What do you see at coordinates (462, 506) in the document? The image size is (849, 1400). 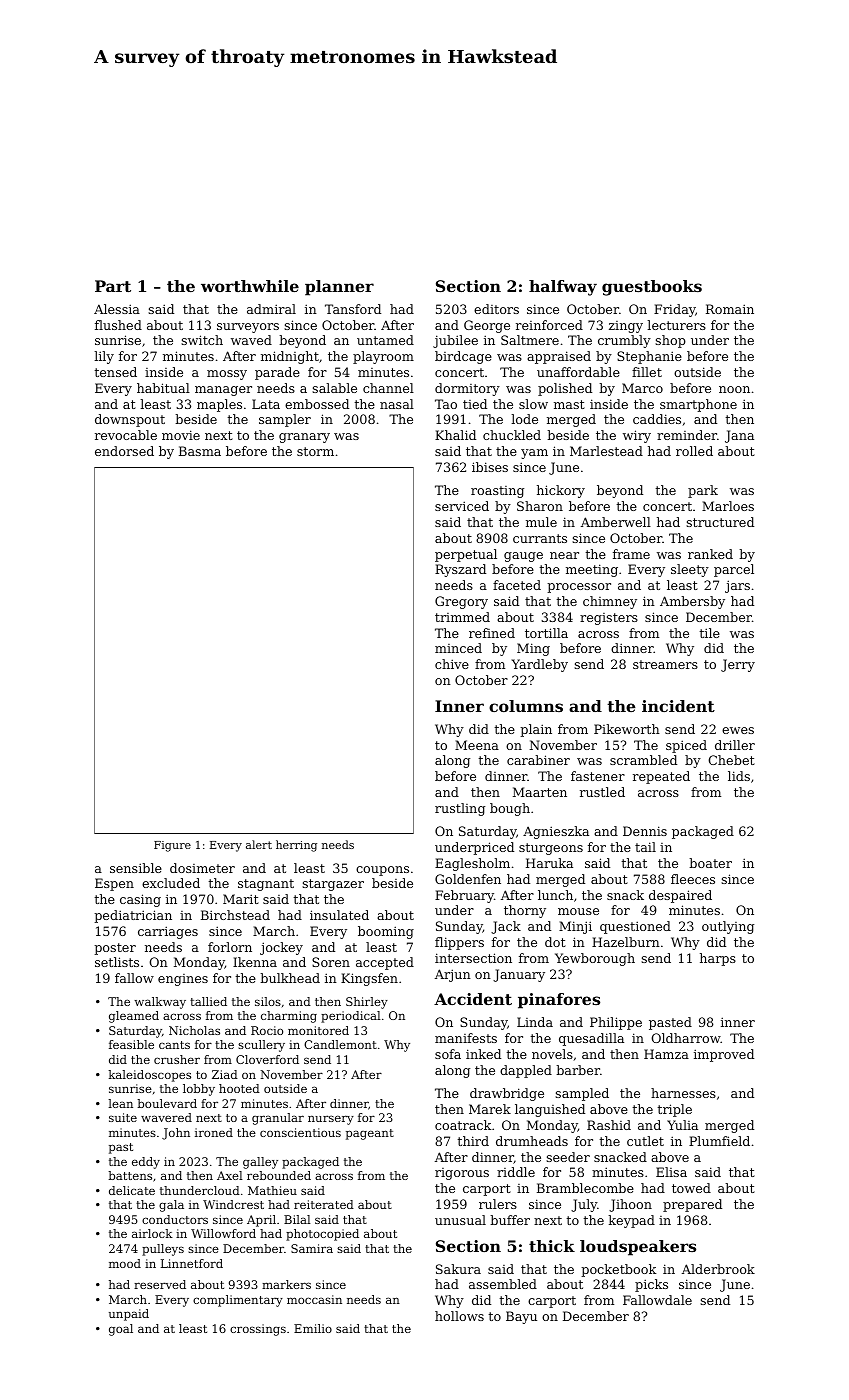 I see `serviced` at bounding box center [462, 506].
